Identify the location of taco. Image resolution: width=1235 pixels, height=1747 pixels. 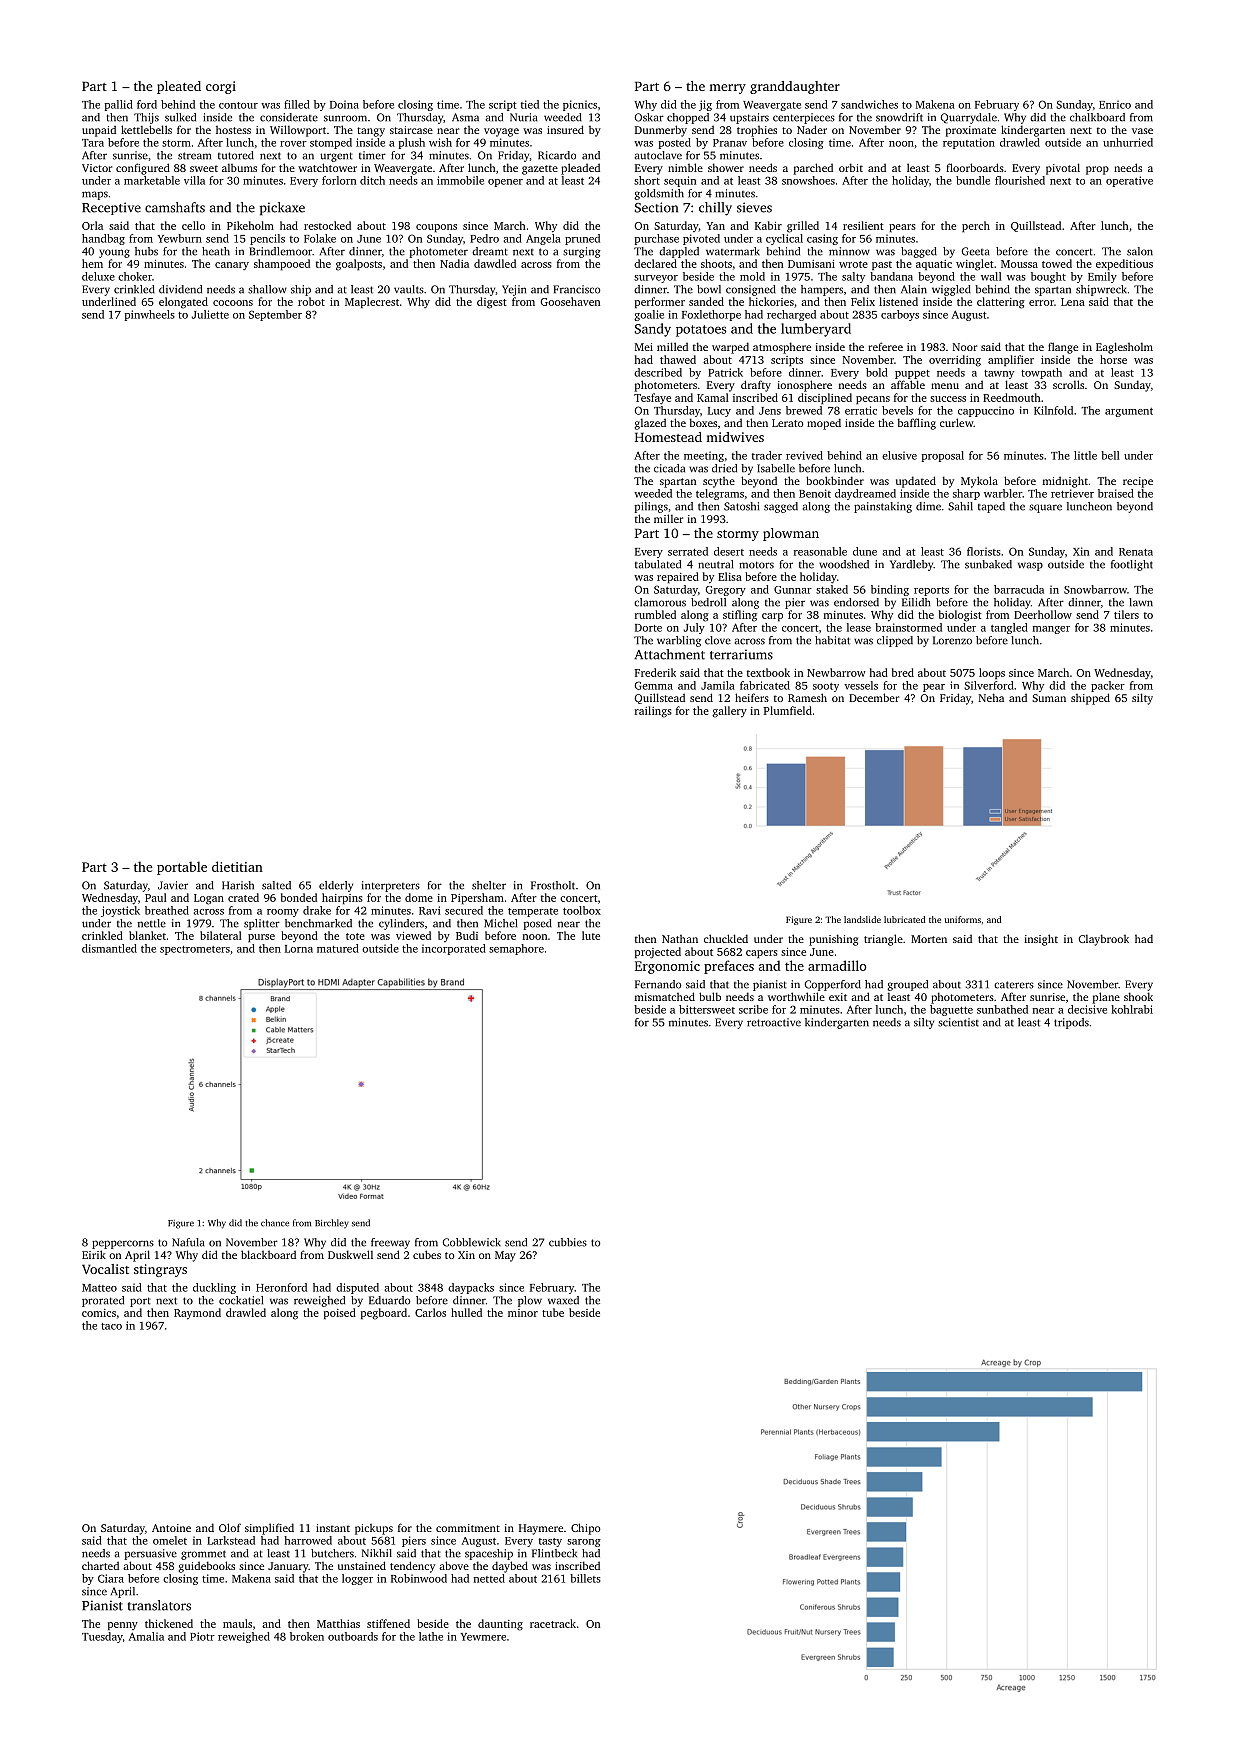
(111, 1326).
